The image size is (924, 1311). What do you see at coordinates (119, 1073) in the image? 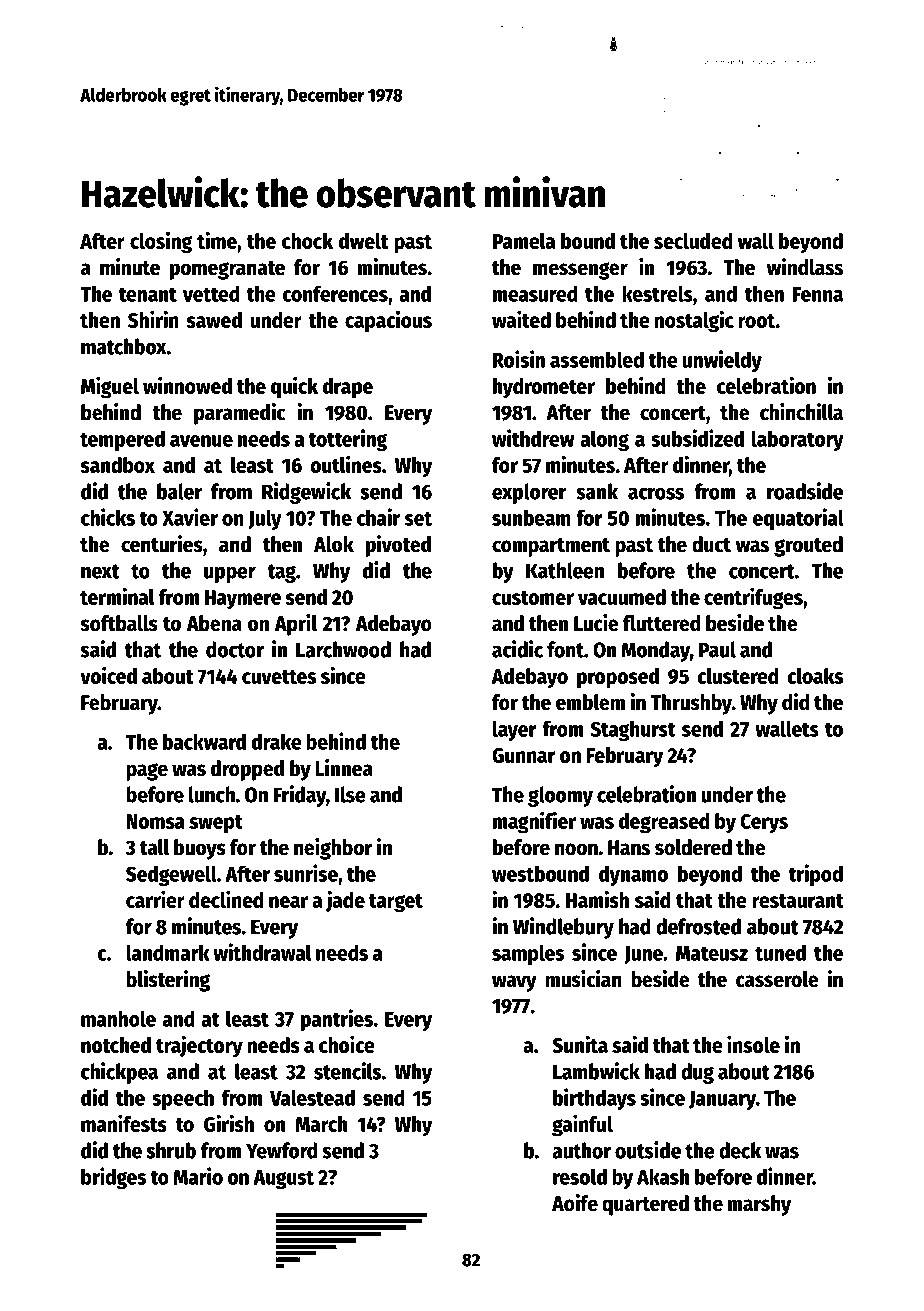
I see `chickpea` at bounding box center [119, 1073].
